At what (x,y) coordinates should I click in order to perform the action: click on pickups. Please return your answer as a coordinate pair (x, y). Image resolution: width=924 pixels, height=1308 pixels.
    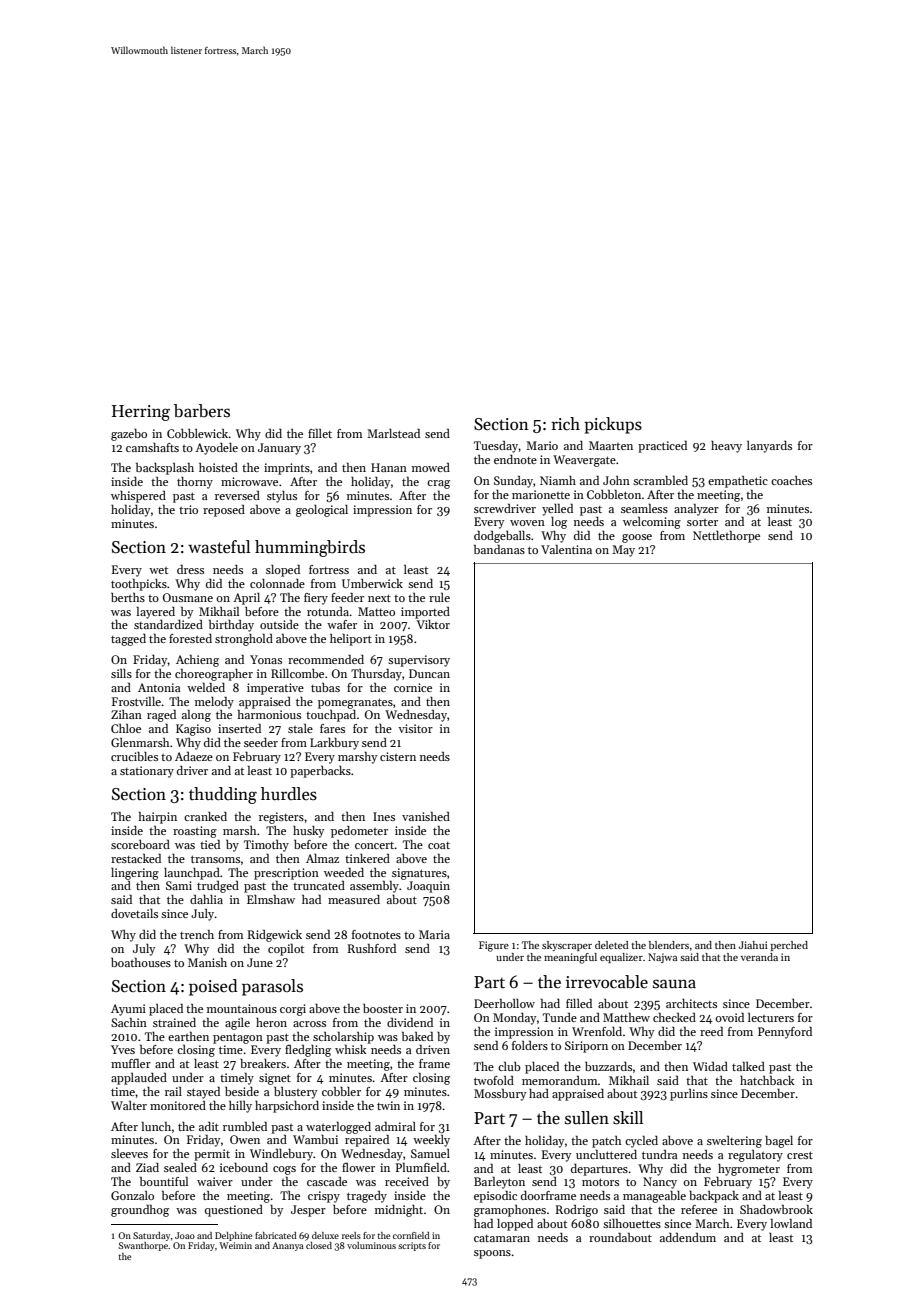
    Looking at the image, I should click on (613, 425).
